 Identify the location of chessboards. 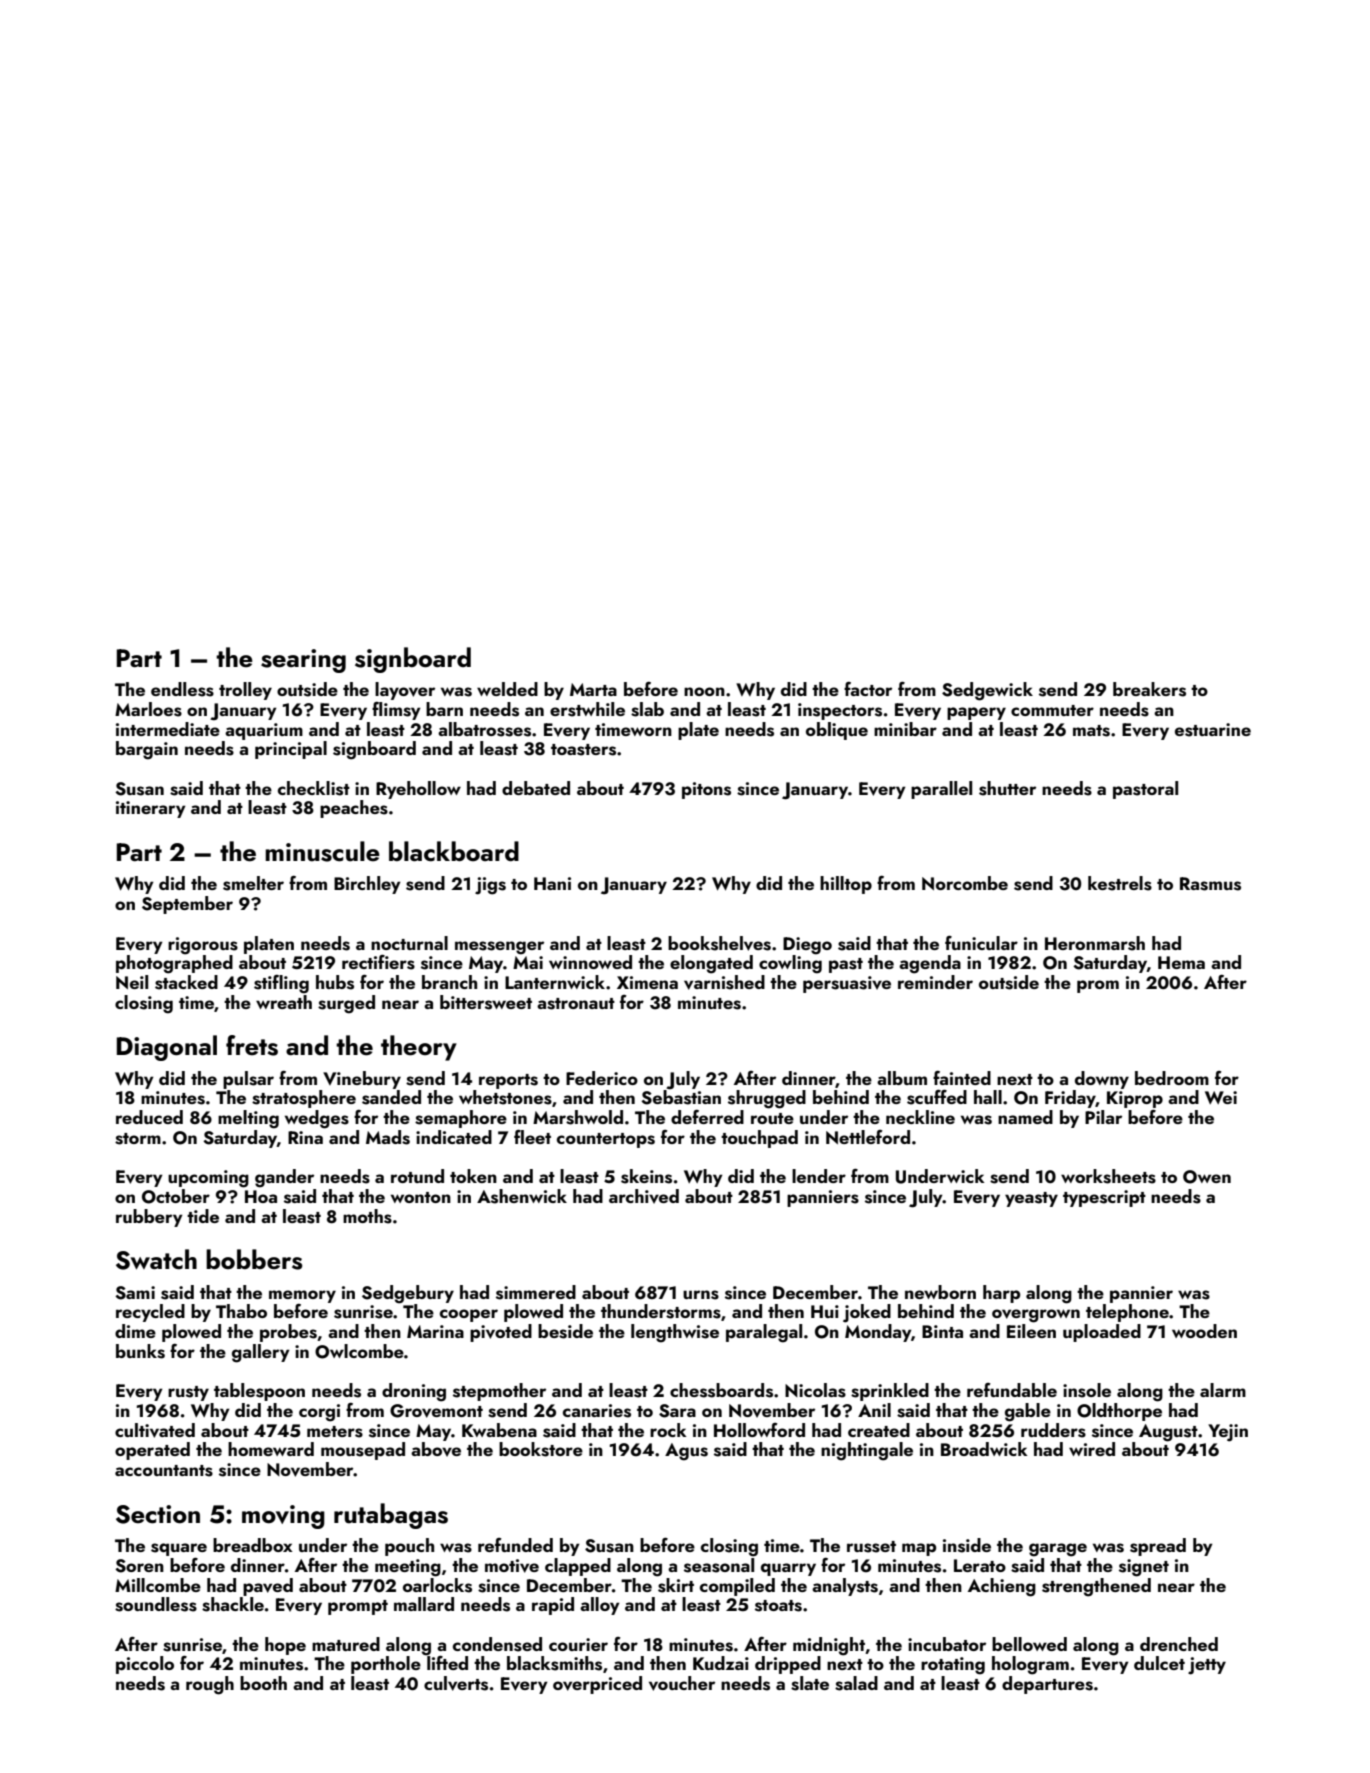
(721, 1390).
